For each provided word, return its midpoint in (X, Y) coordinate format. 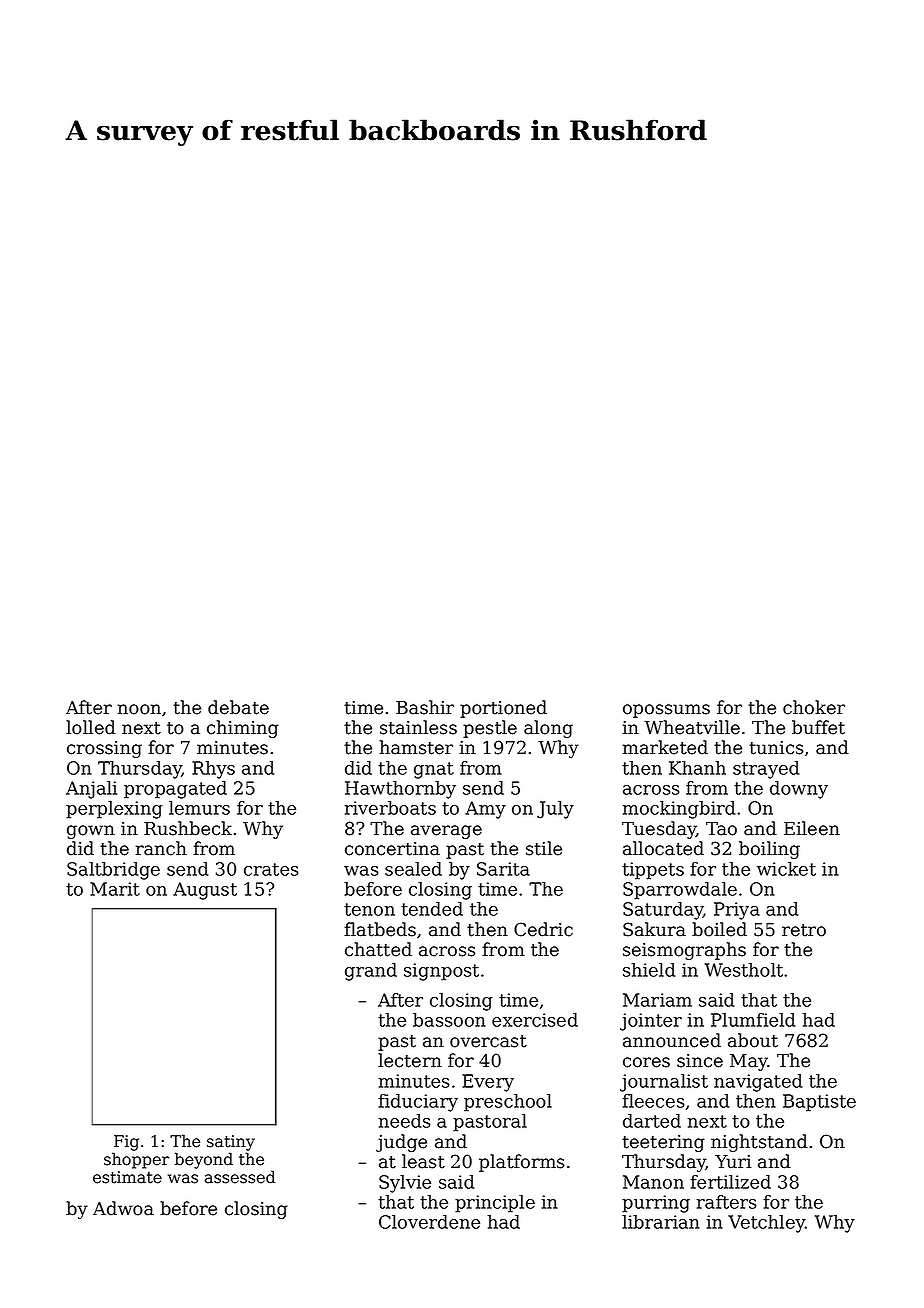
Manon (653, 1182)
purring (656, 1204)
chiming (243, 729)
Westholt (744, 970)
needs (404, 1121)
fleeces (653, 1101)
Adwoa (123, 1208)
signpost (441, 972)
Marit (115, 889)
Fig (126, 1143)
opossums (666, 711)
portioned (503, 709)
